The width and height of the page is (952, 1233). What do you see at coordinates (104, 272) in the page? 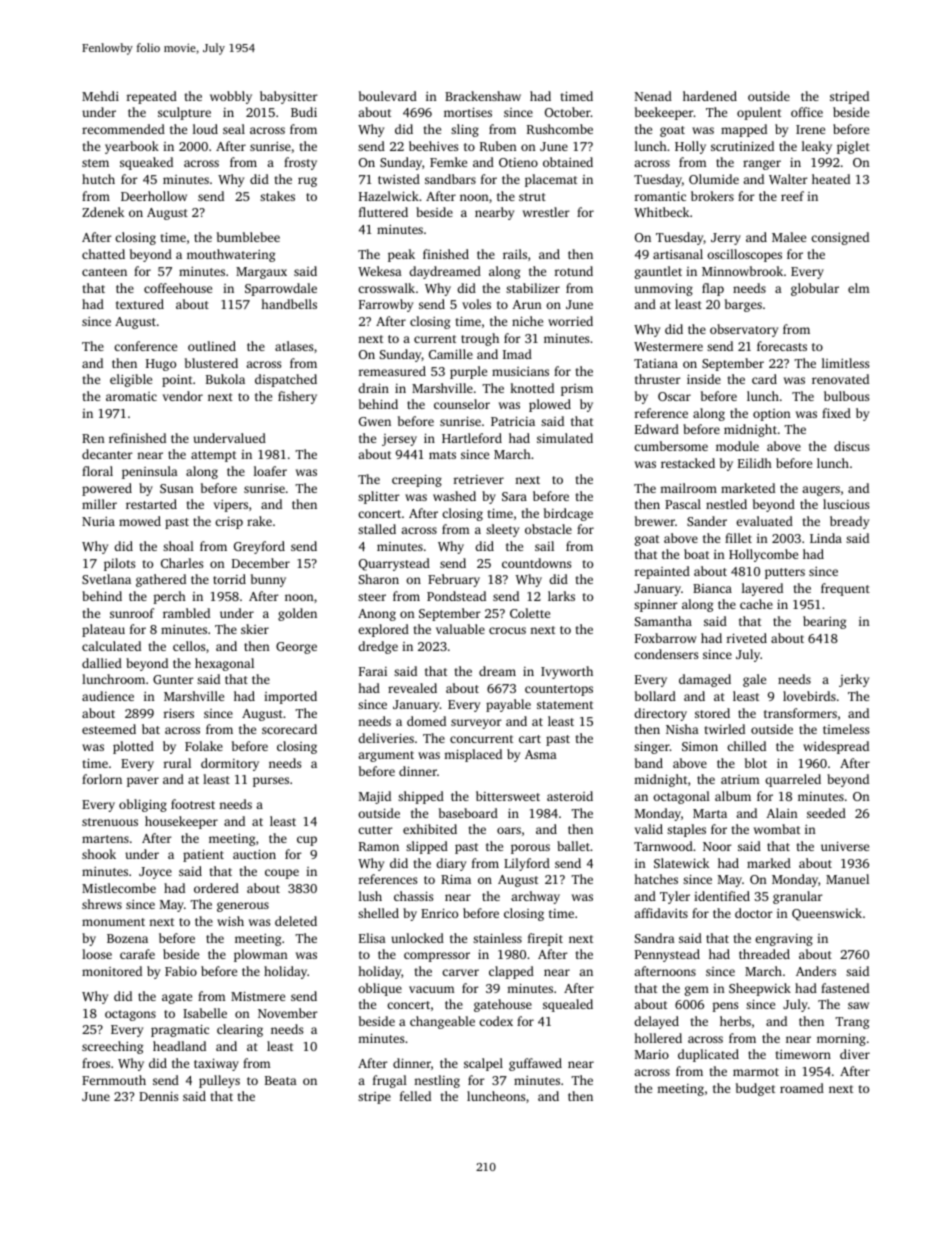
I see `canteen` at bounding box center [104, 272].
